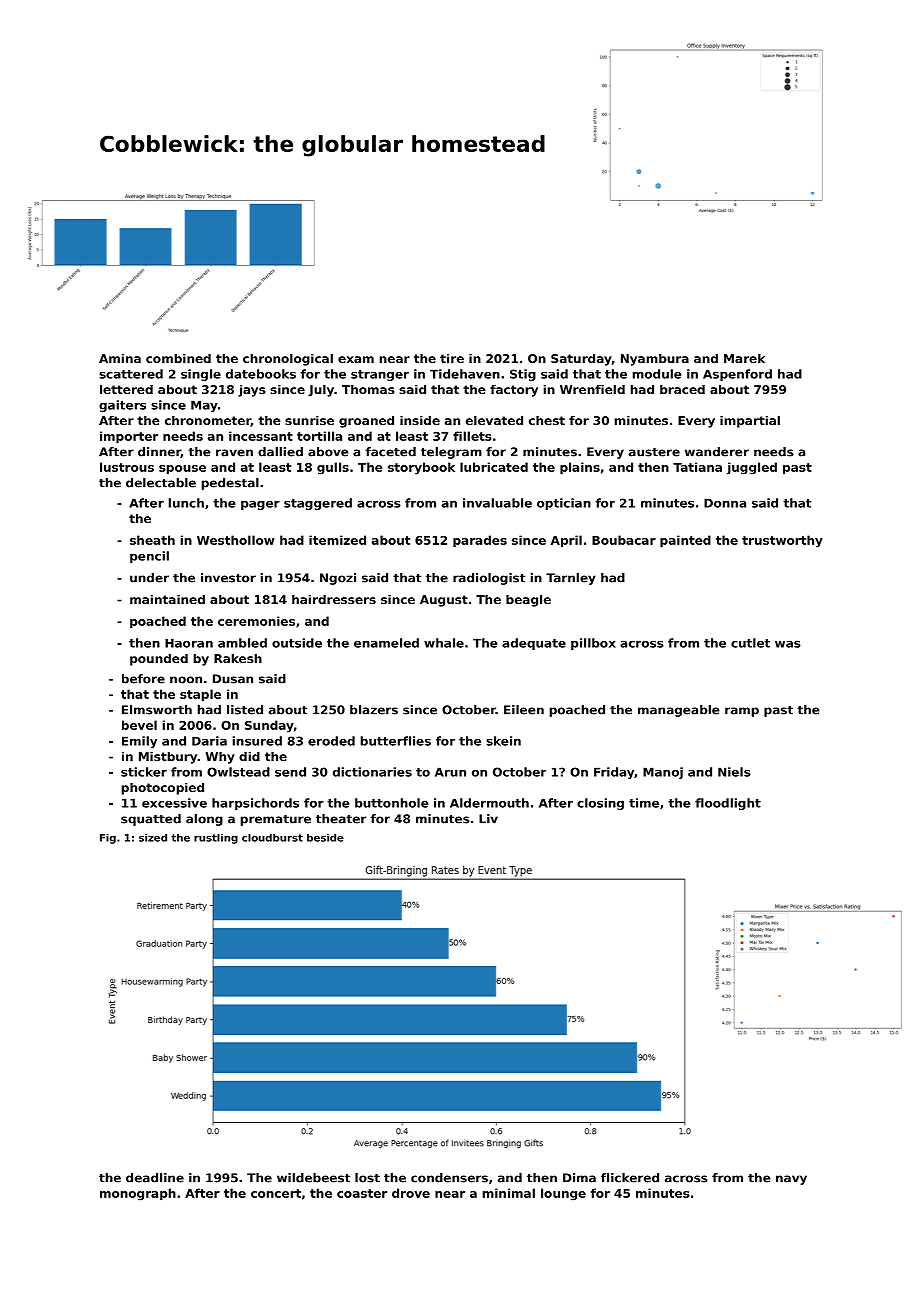 This page has height=1314, width=924. Describe the element at coordinates (325, 838) in the page. I see `beside` at that location.
